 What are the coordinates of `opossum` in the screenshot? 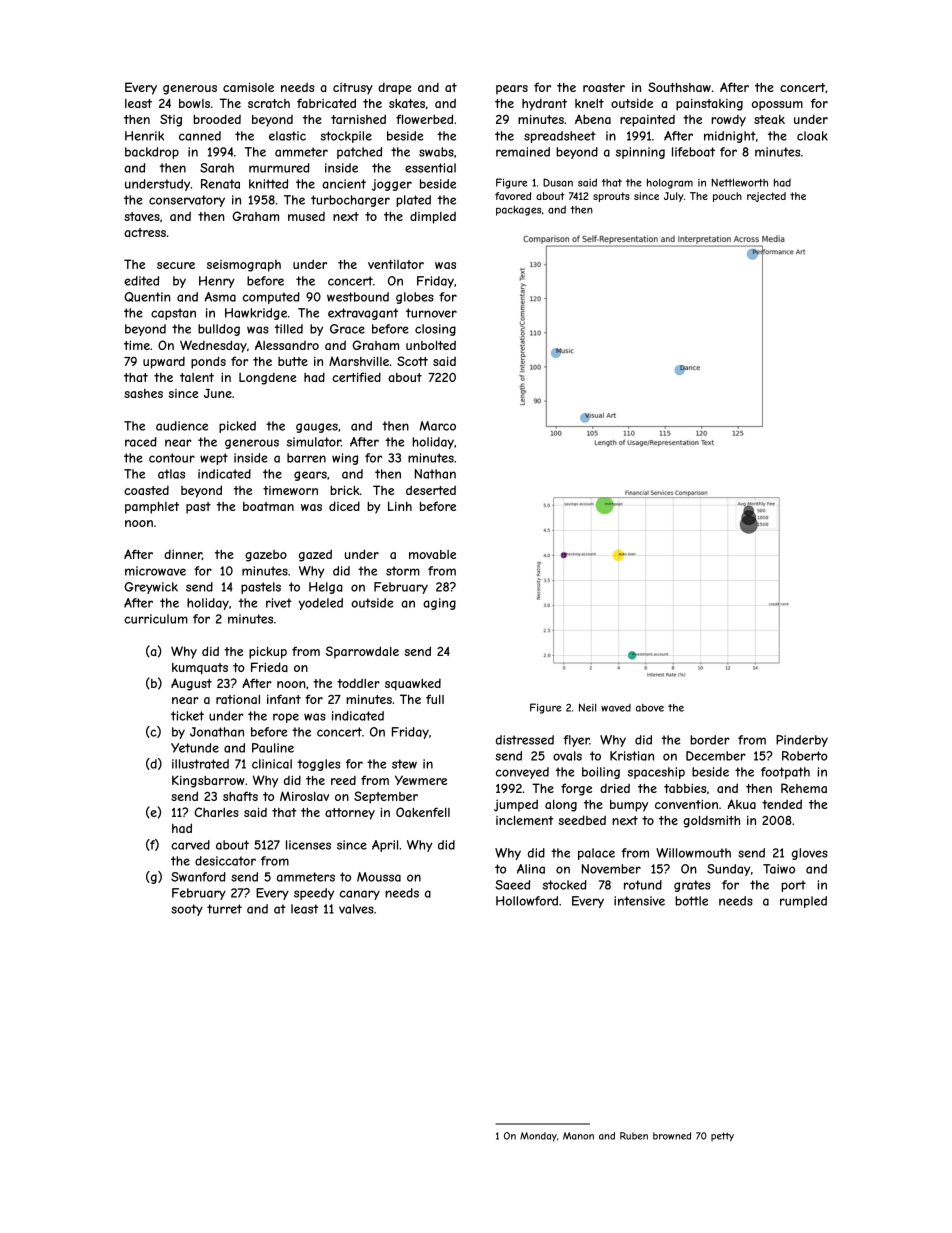 It's located at (777, 106).
